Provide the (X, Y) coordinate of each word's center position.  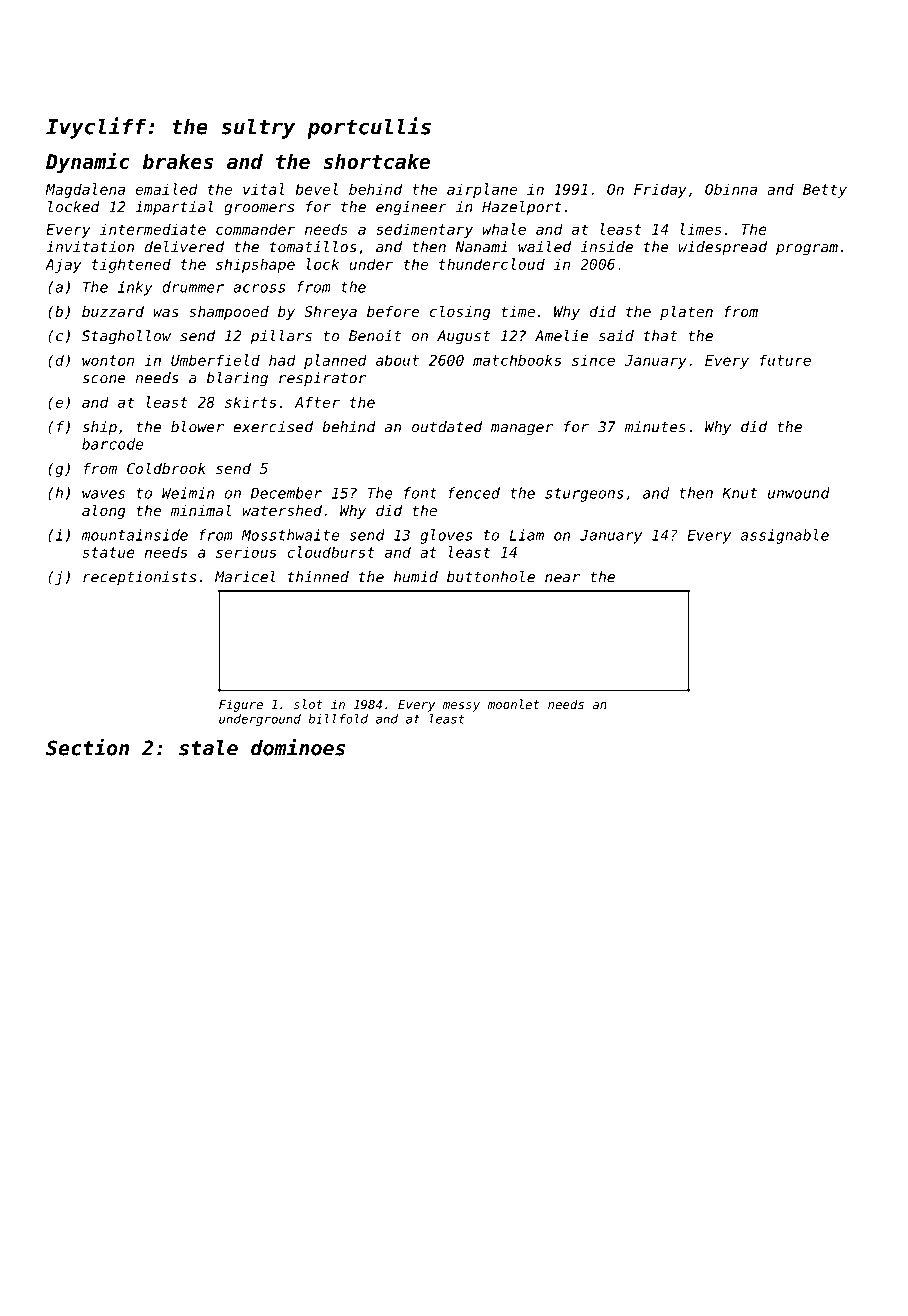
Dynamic (88, 162)
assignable (785, 536)
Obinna (731, 189)
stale (208, 748)
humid (416, 577)
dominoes (298, 747)
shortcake (376, 162)
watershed (282, 510)
